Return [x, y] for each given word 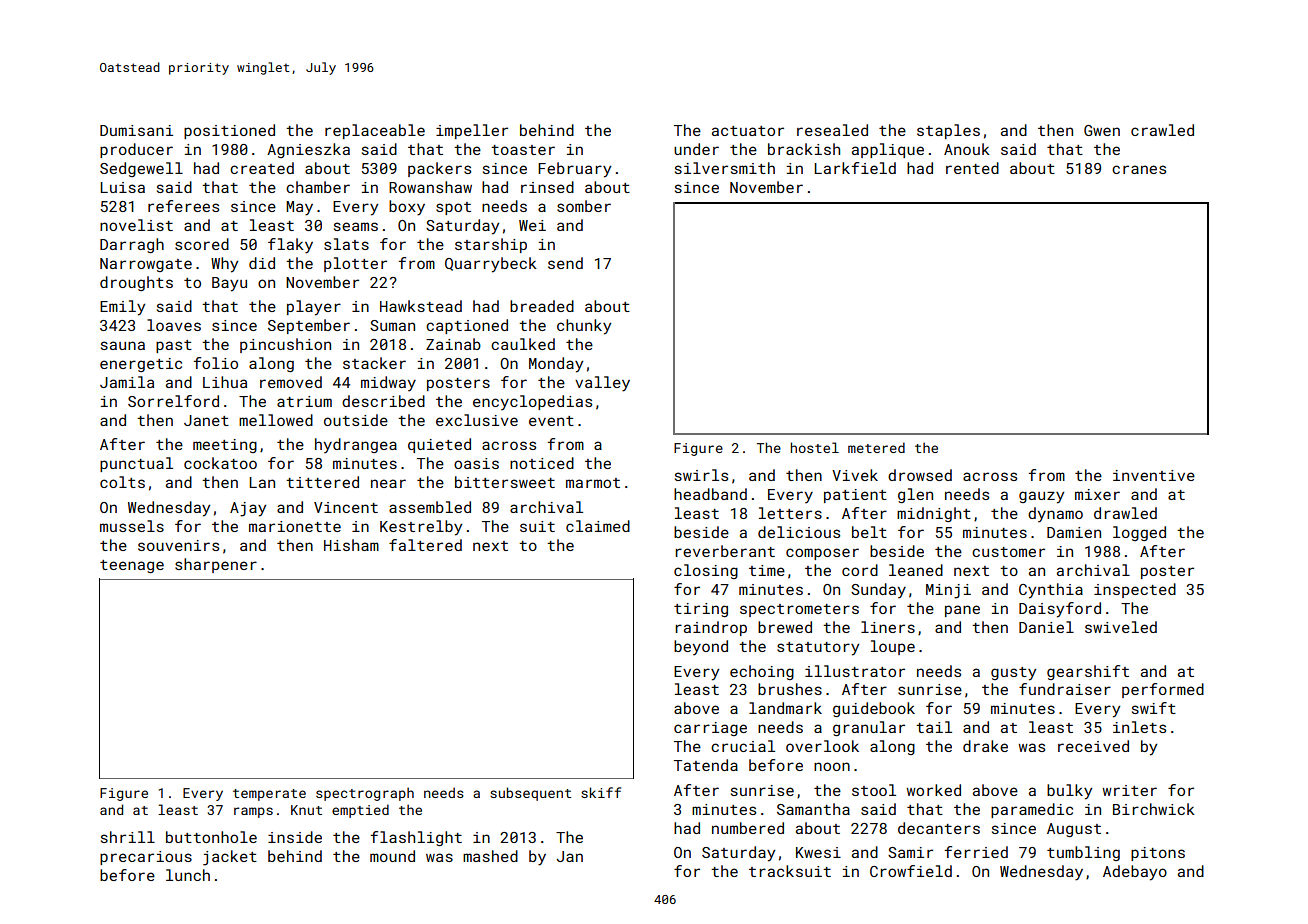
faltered [425, 545]
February [574, 170]
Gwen [1102, 130]
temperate [269, 795]
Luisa [122, 187]
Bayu [229, 284]
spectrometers [799, 610]
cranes [1139, 169]
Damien [1074, 532]
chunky [584, 327]
